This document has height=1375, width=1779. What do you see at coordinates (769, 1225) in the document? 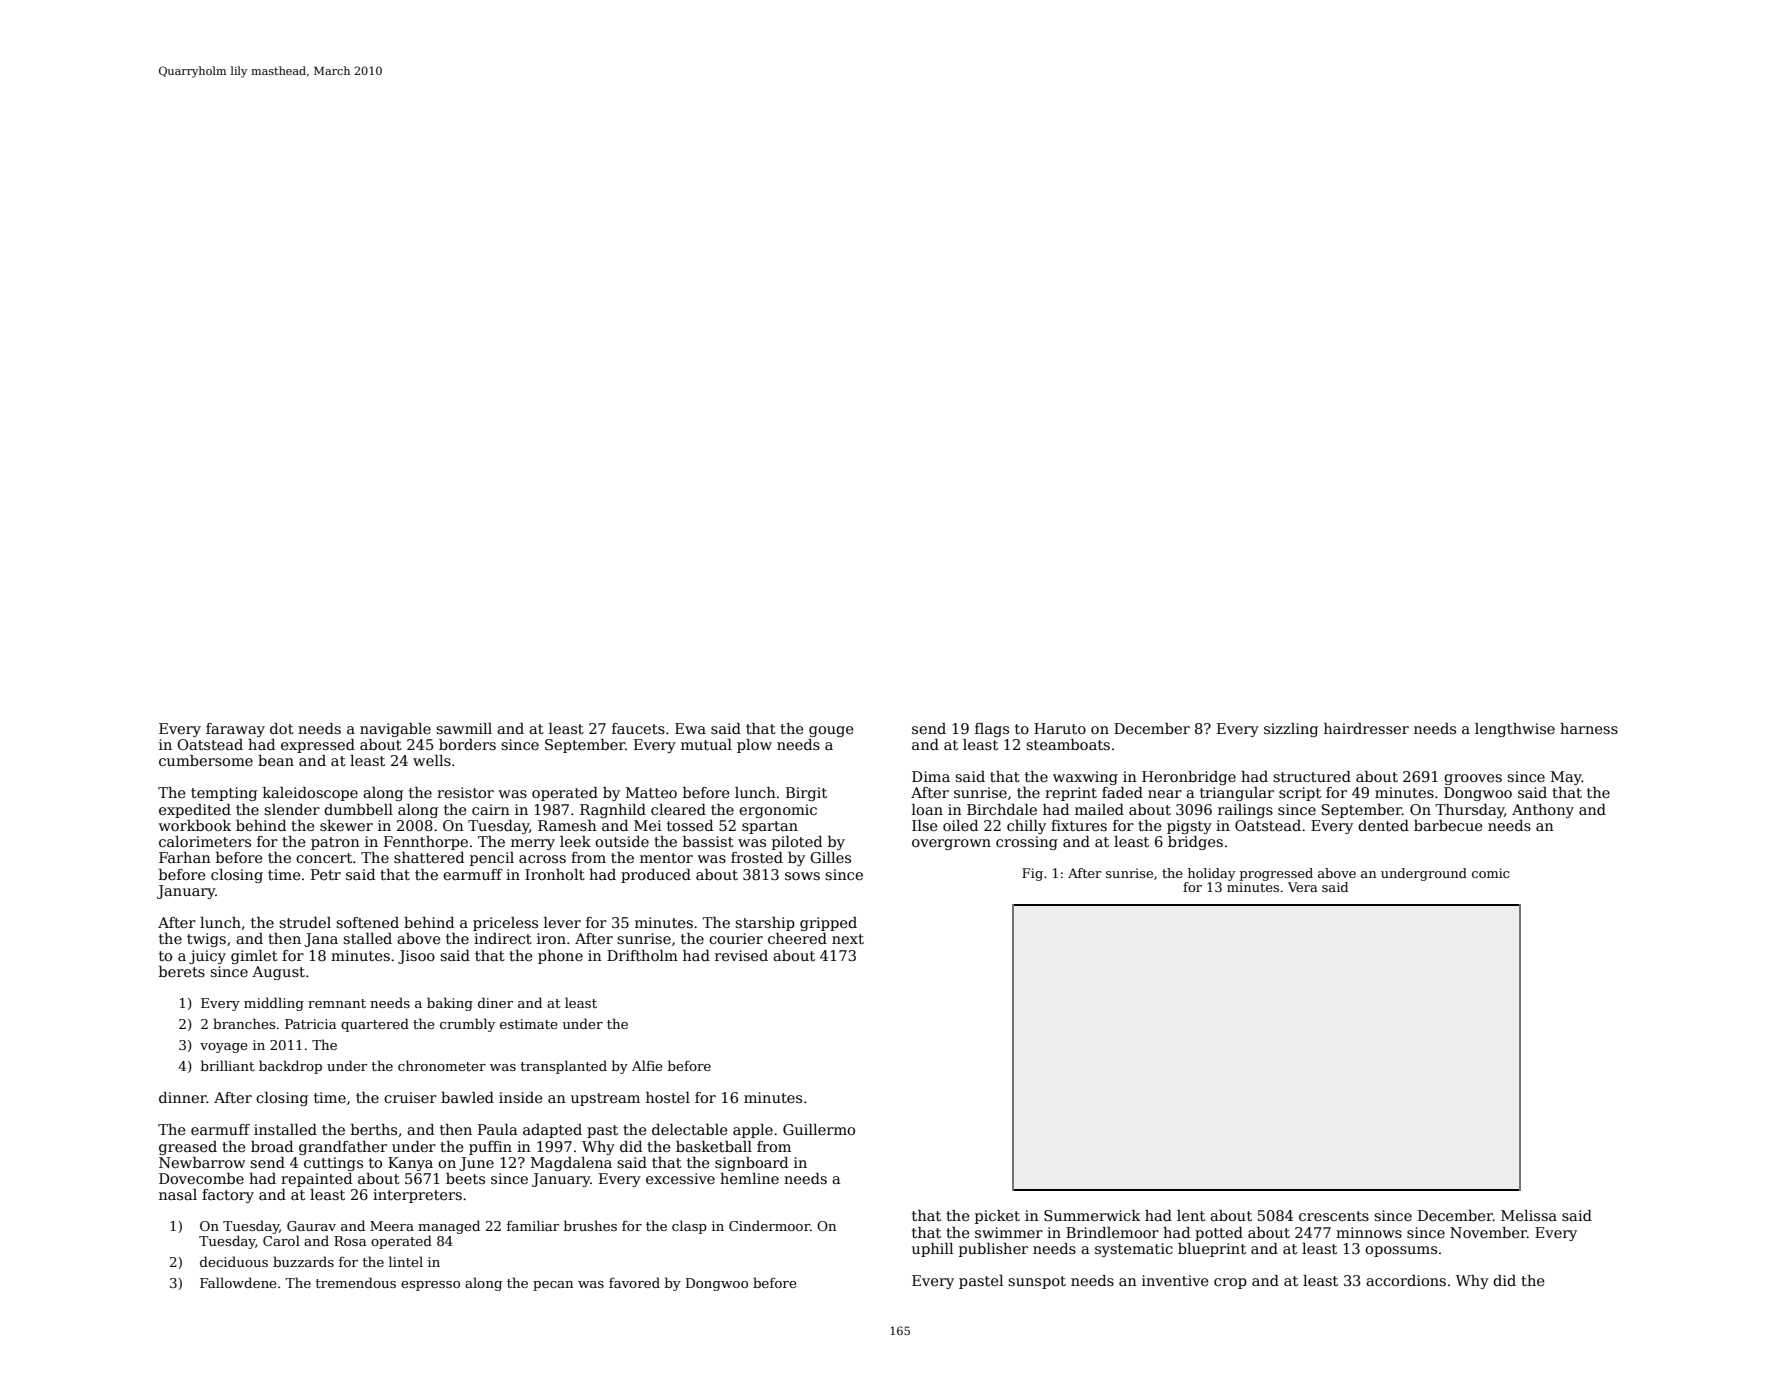
I see `Cindermoor` at bounding box center [769, 1225].
